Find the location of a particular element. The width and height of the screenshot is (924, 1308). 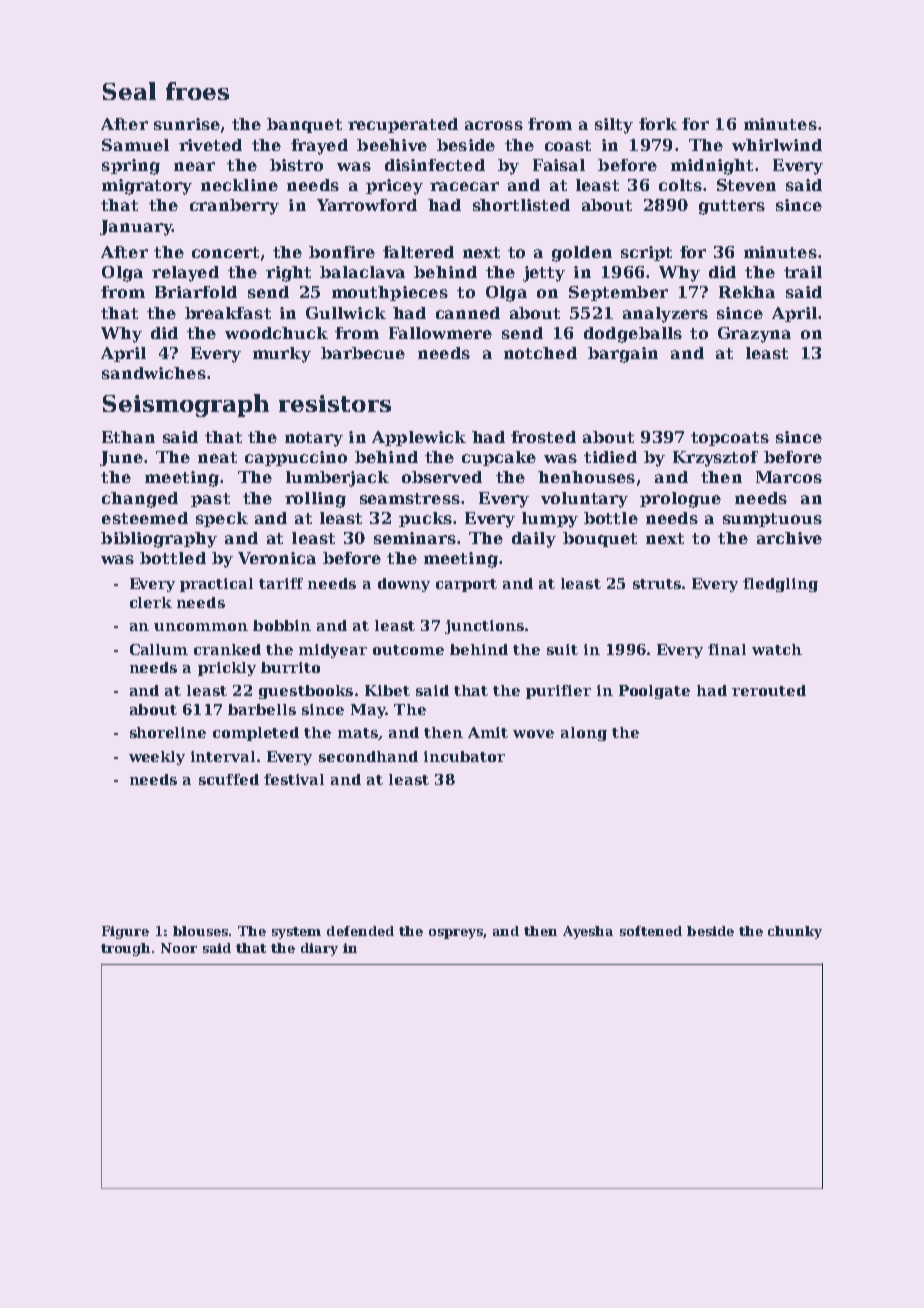

Faisal is located at coordinates (559, 165).
